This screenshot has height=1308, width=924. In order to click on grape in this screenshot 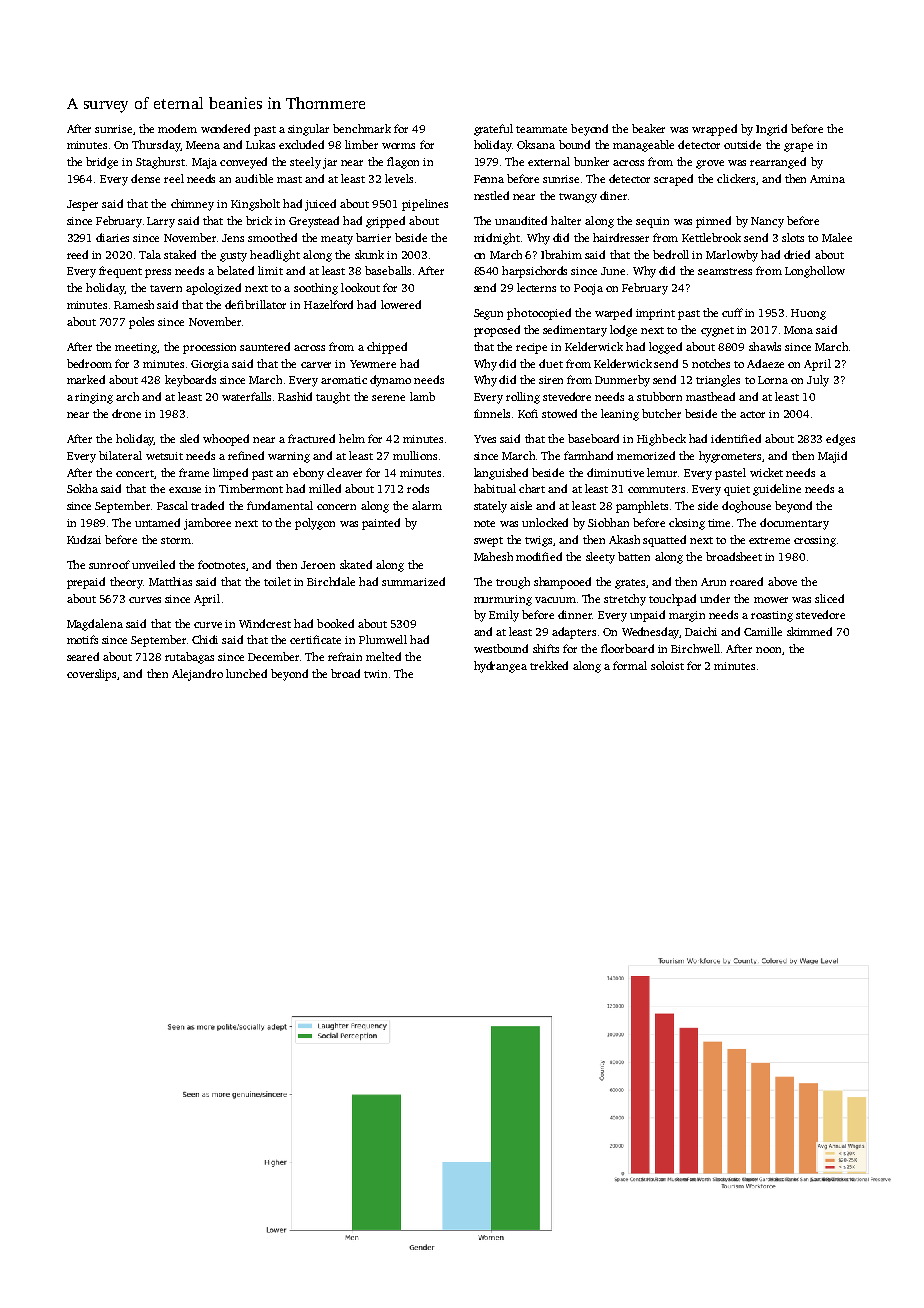, I will do `click(798, 147)`.
